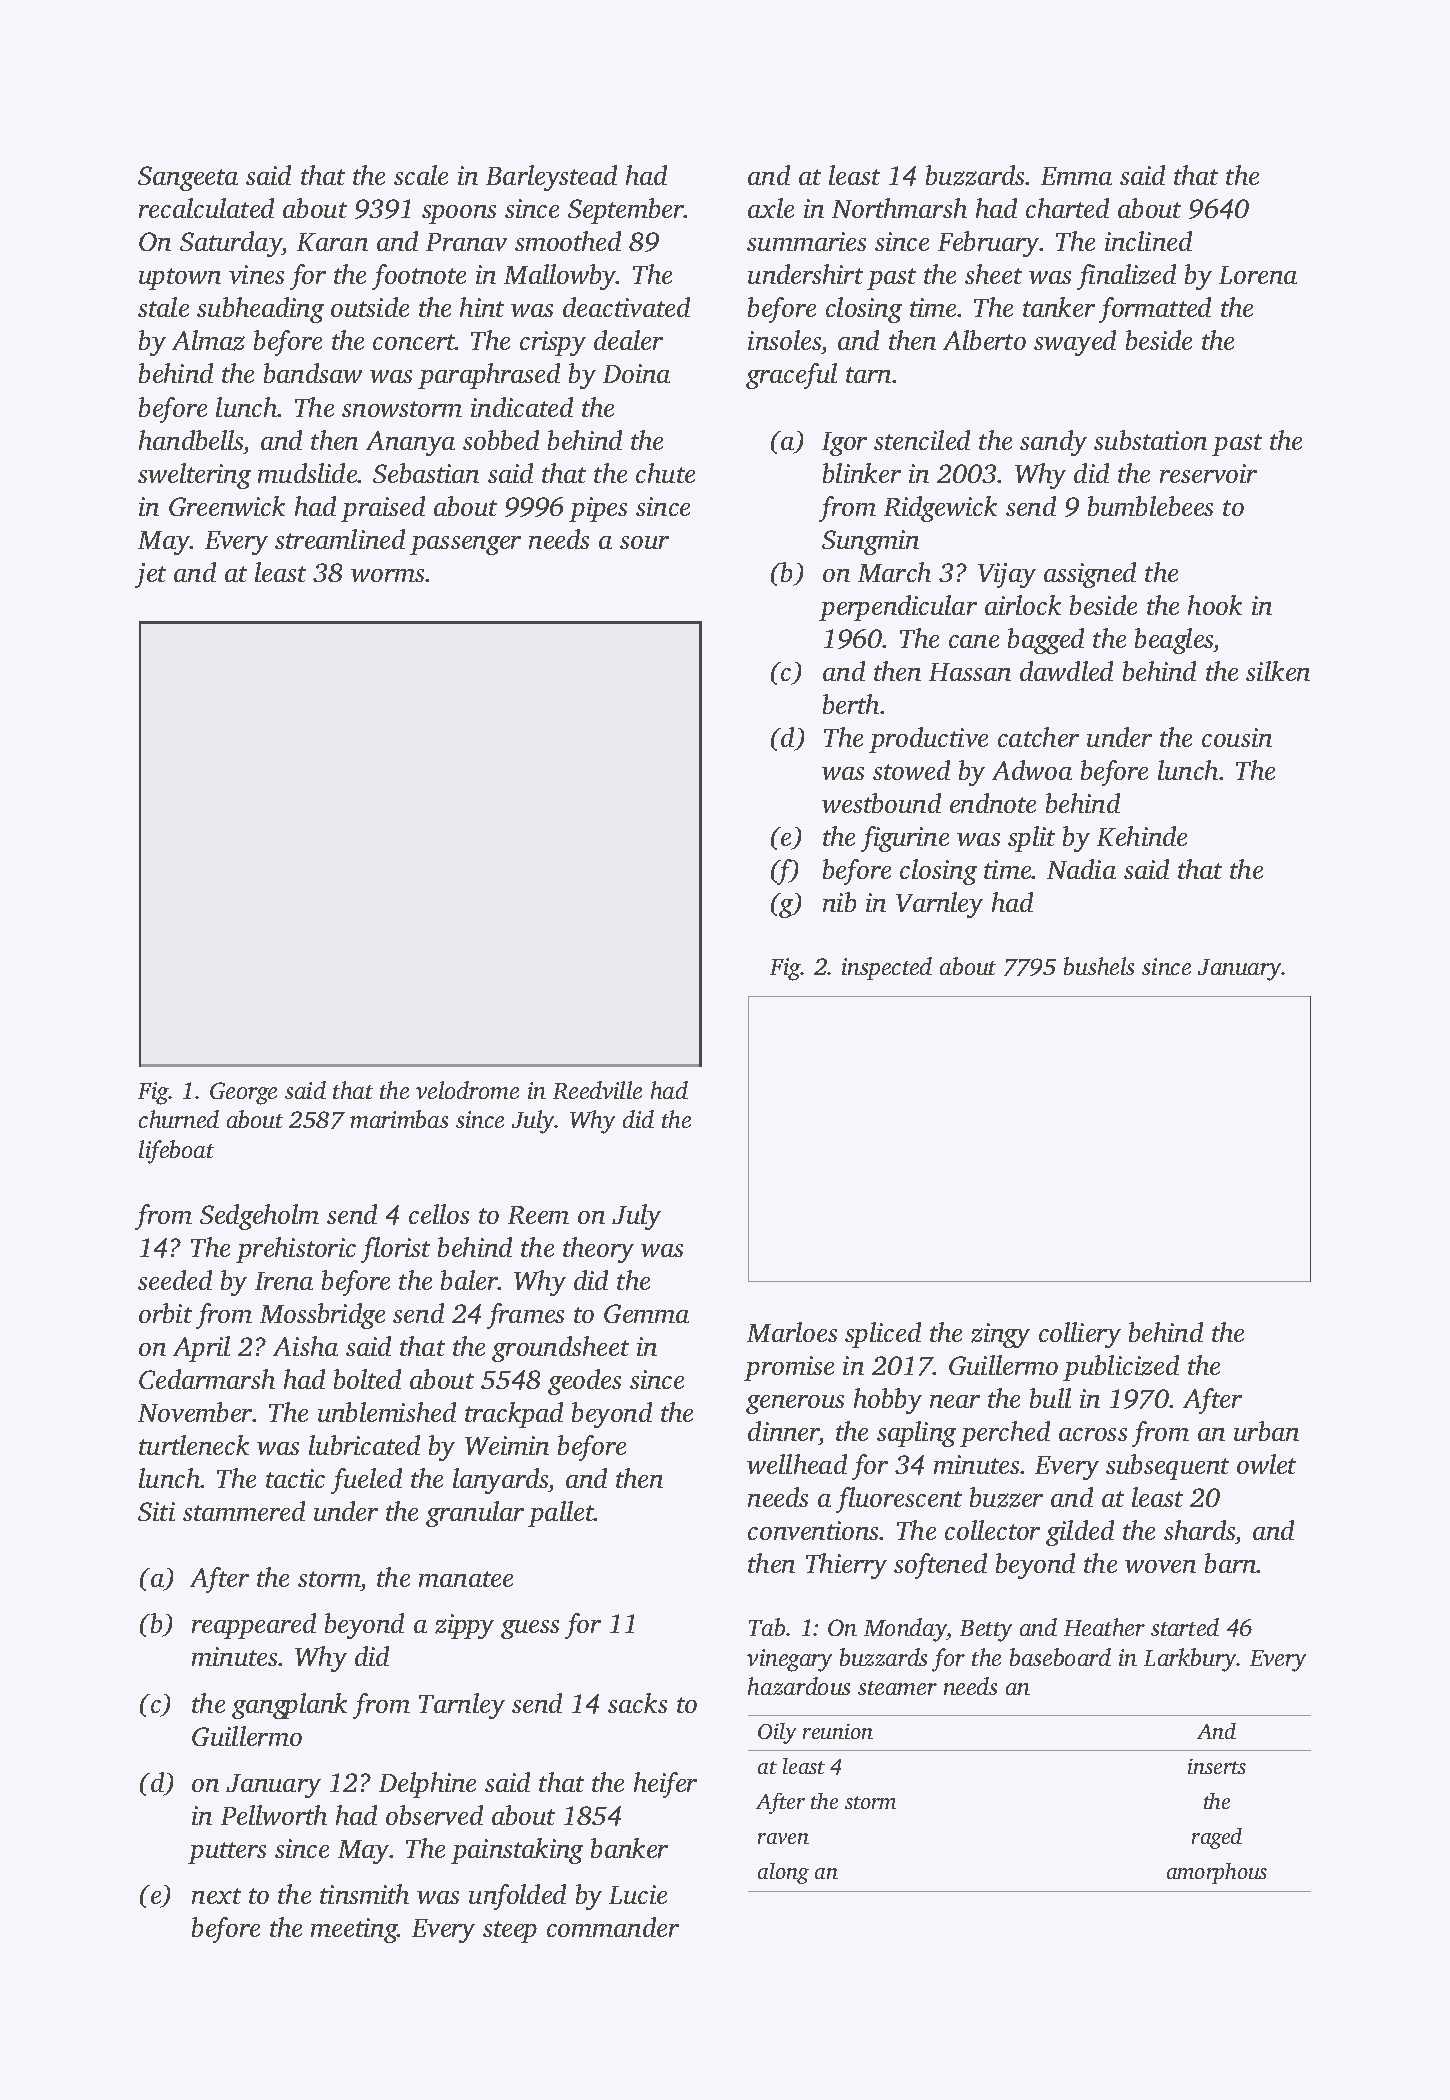  What do you see at coordinates (254, 1626) in the document?
I see `reappeared` at bounding box center [254, 1626].
